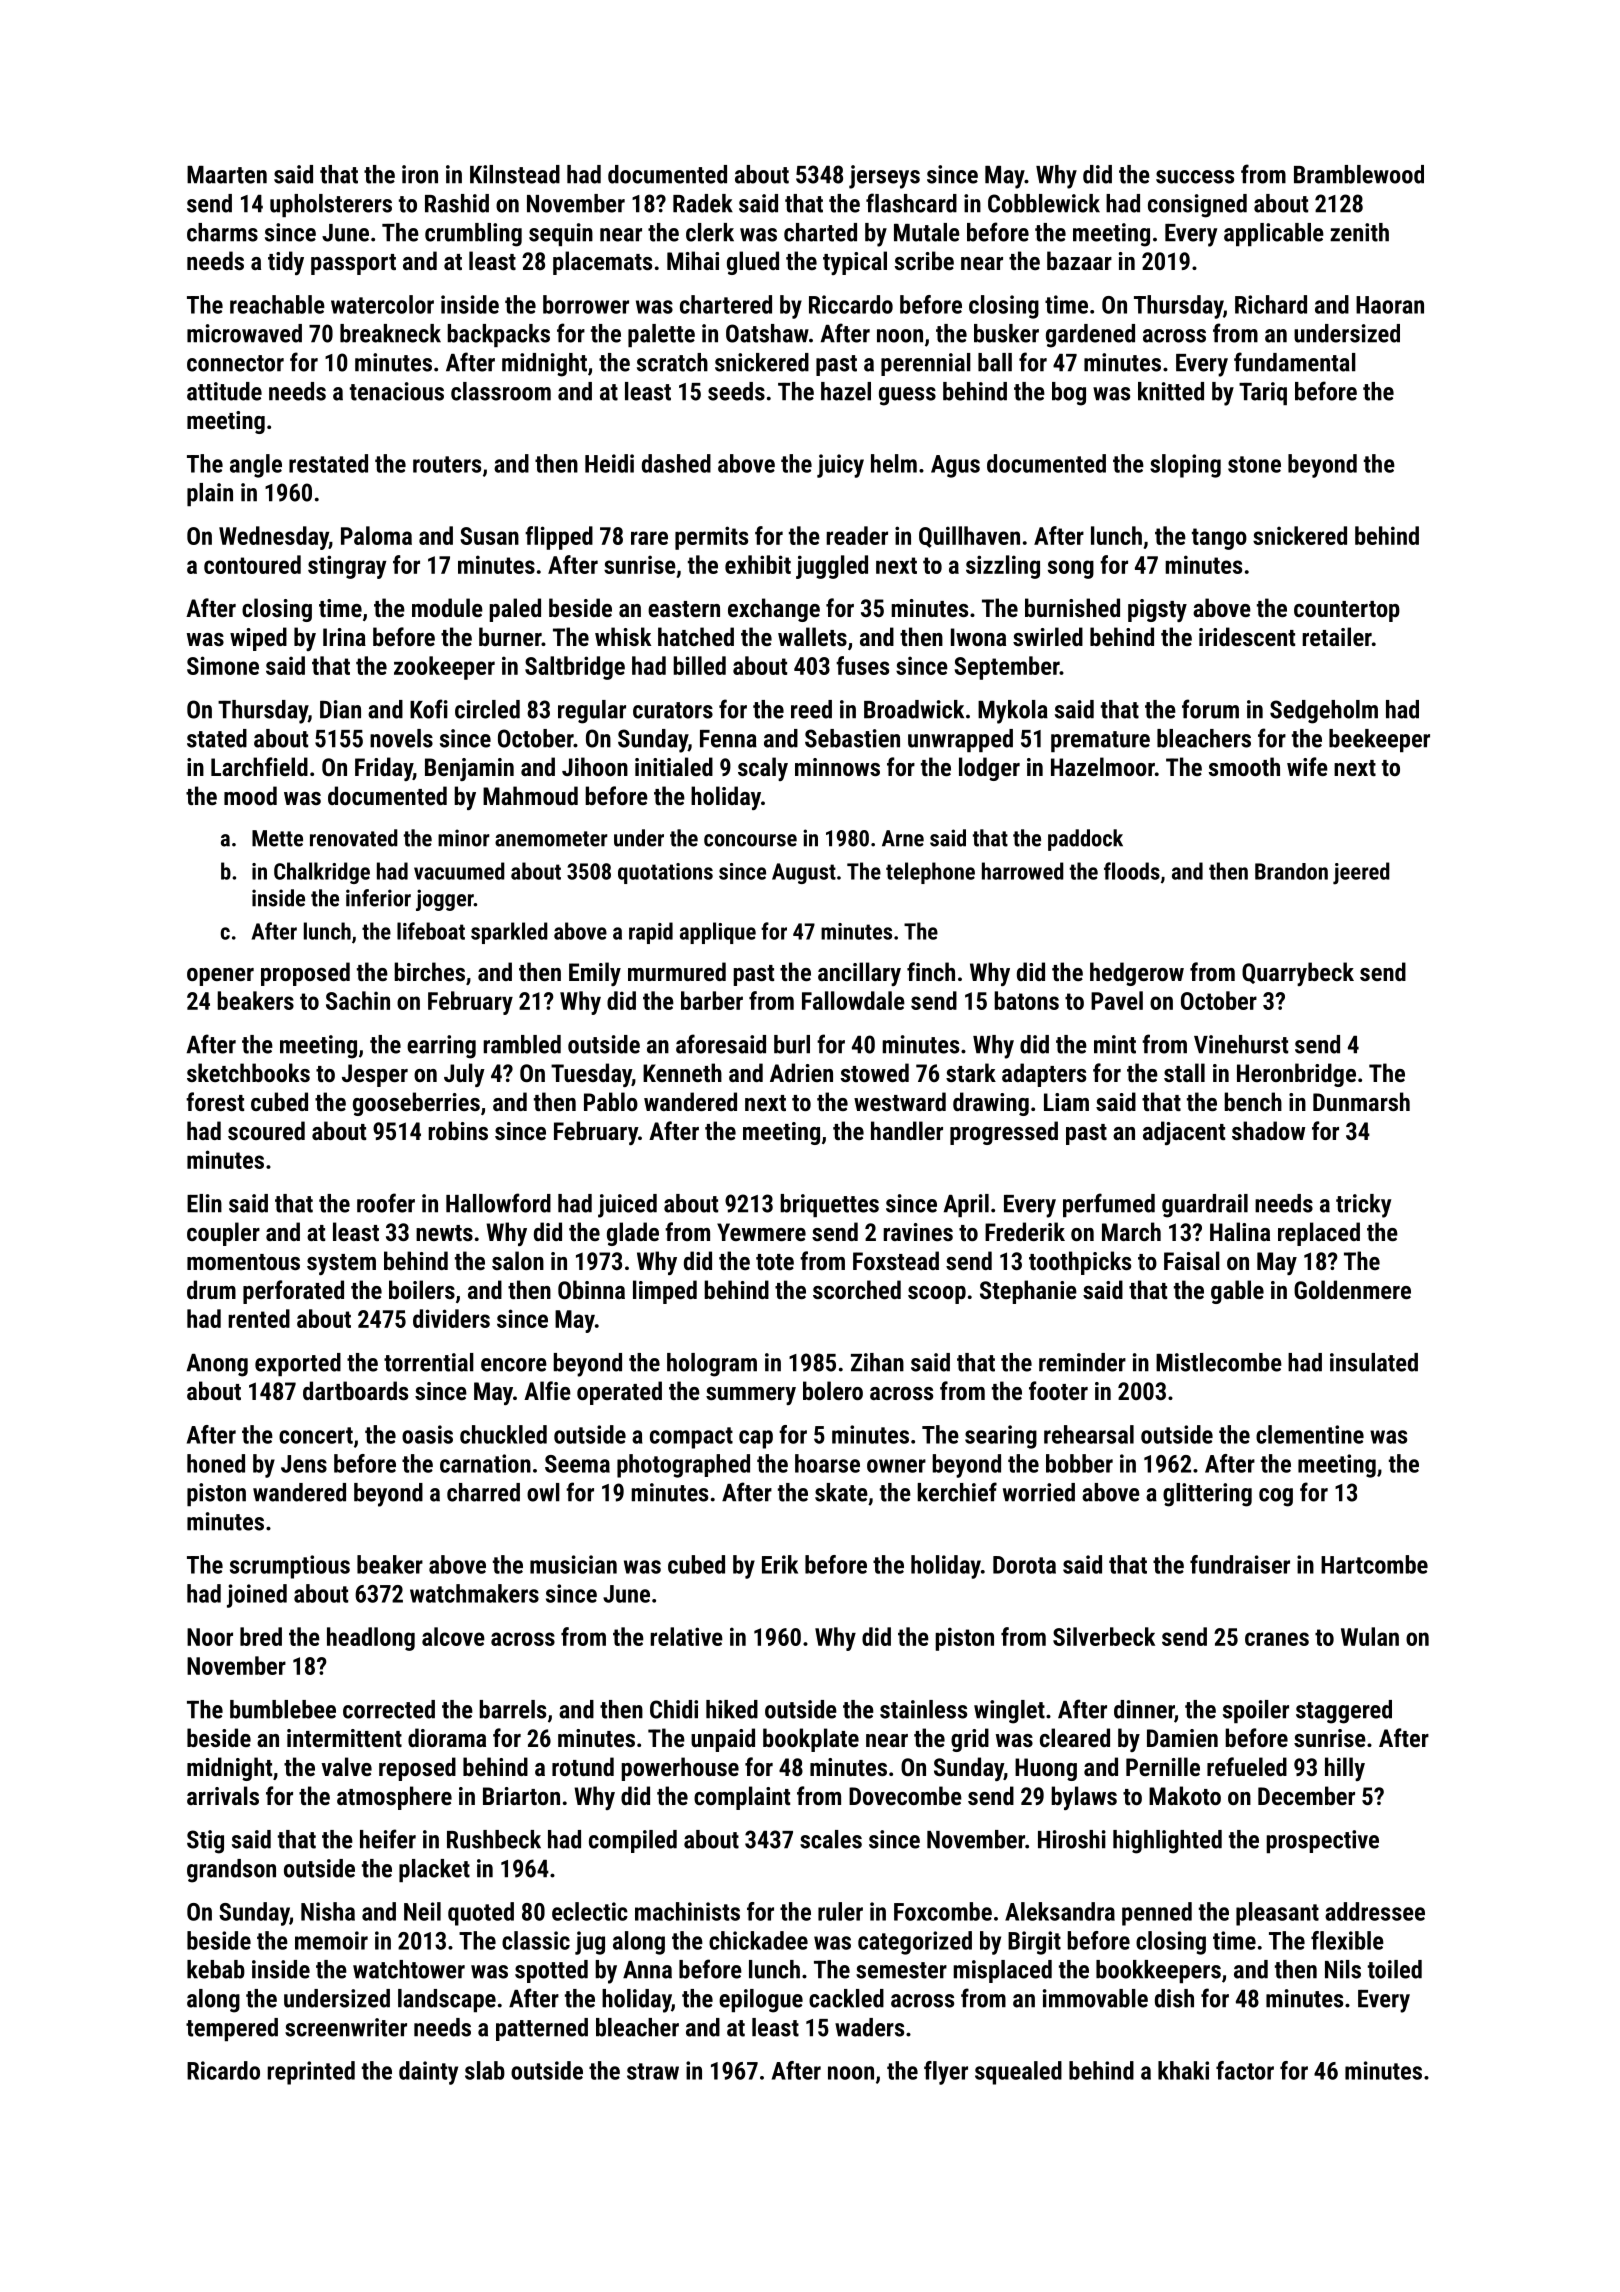  Describe the element at coordinates (857, 1289) in the screenshot. I see `scorched` at that location.
